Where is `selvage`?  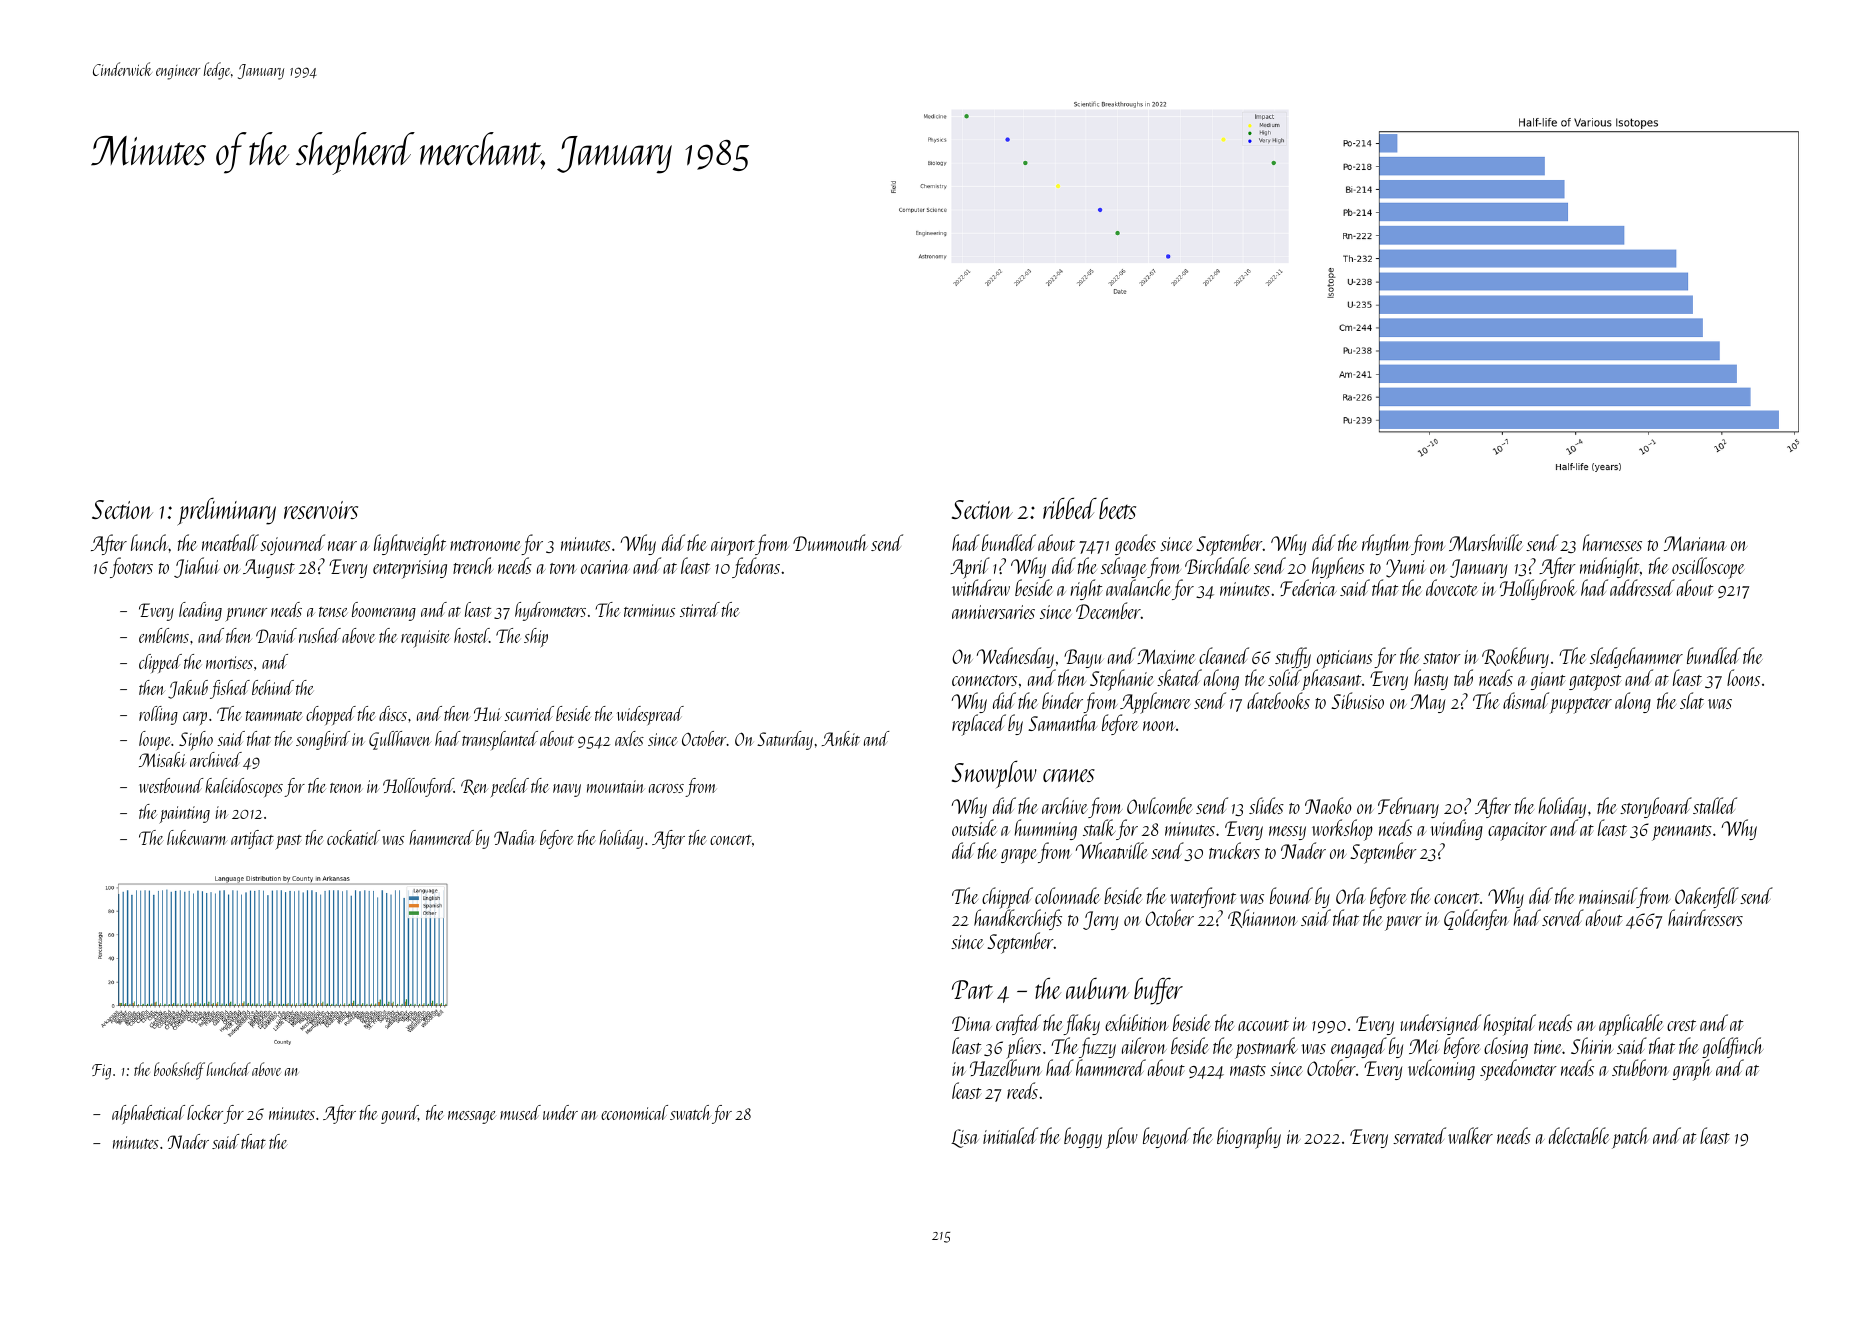 selvage is located at coordinates (1124, 567).
